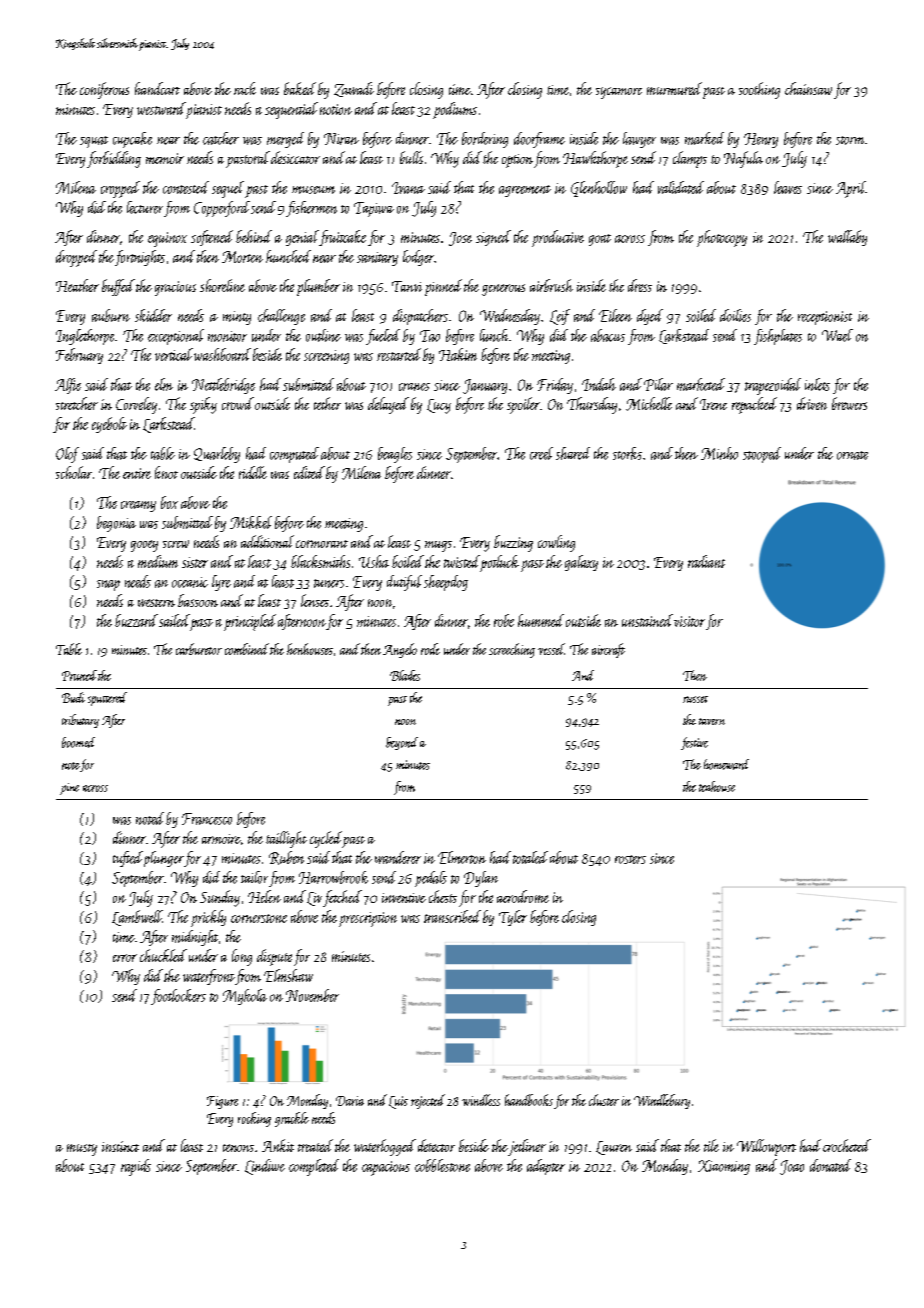 The width and height of the screenshot is (924, 1308). I want to click on waterlogged, so click(385, 1147).
